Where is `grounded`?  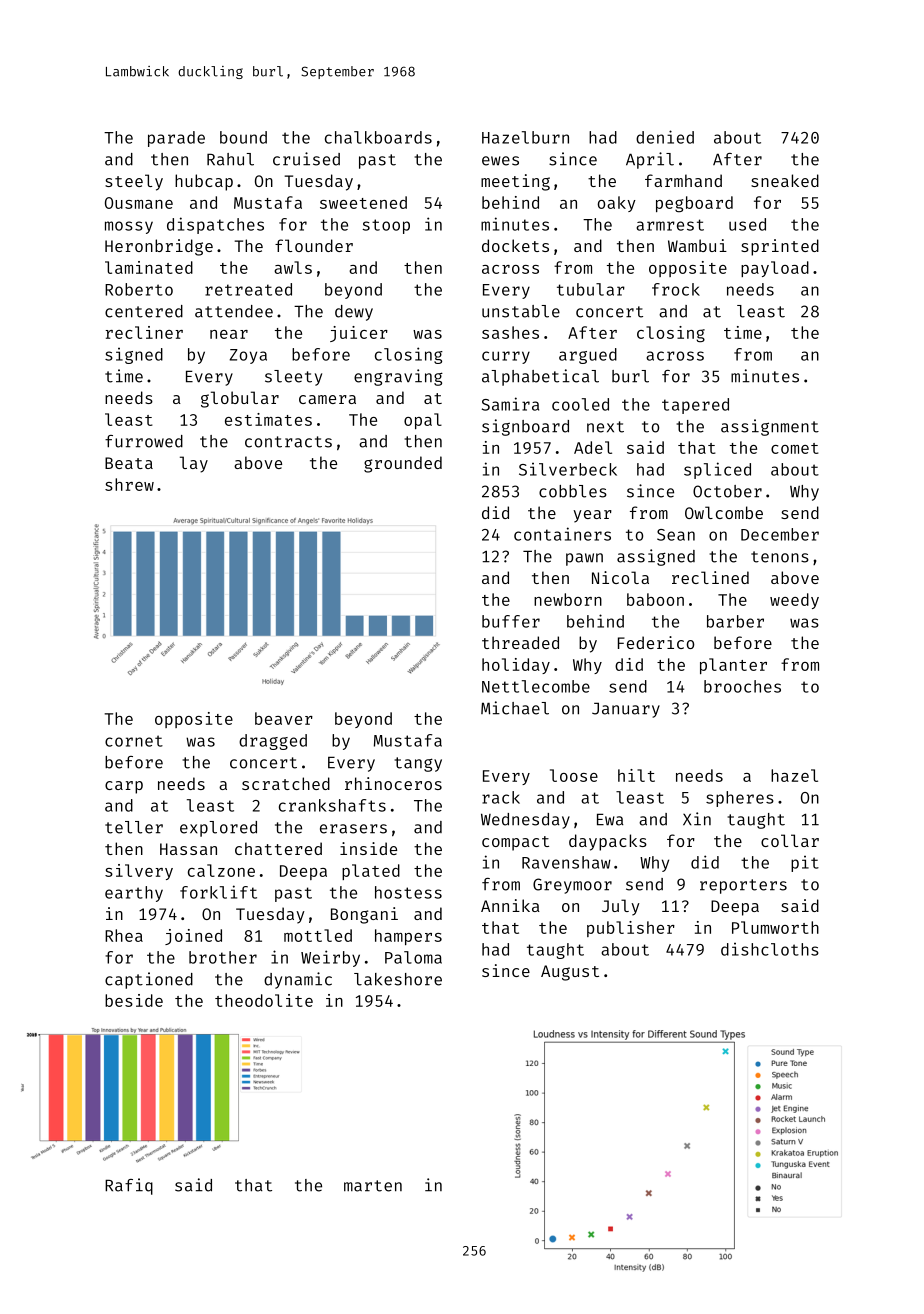
grounded is located at coordinates (403, 464).
